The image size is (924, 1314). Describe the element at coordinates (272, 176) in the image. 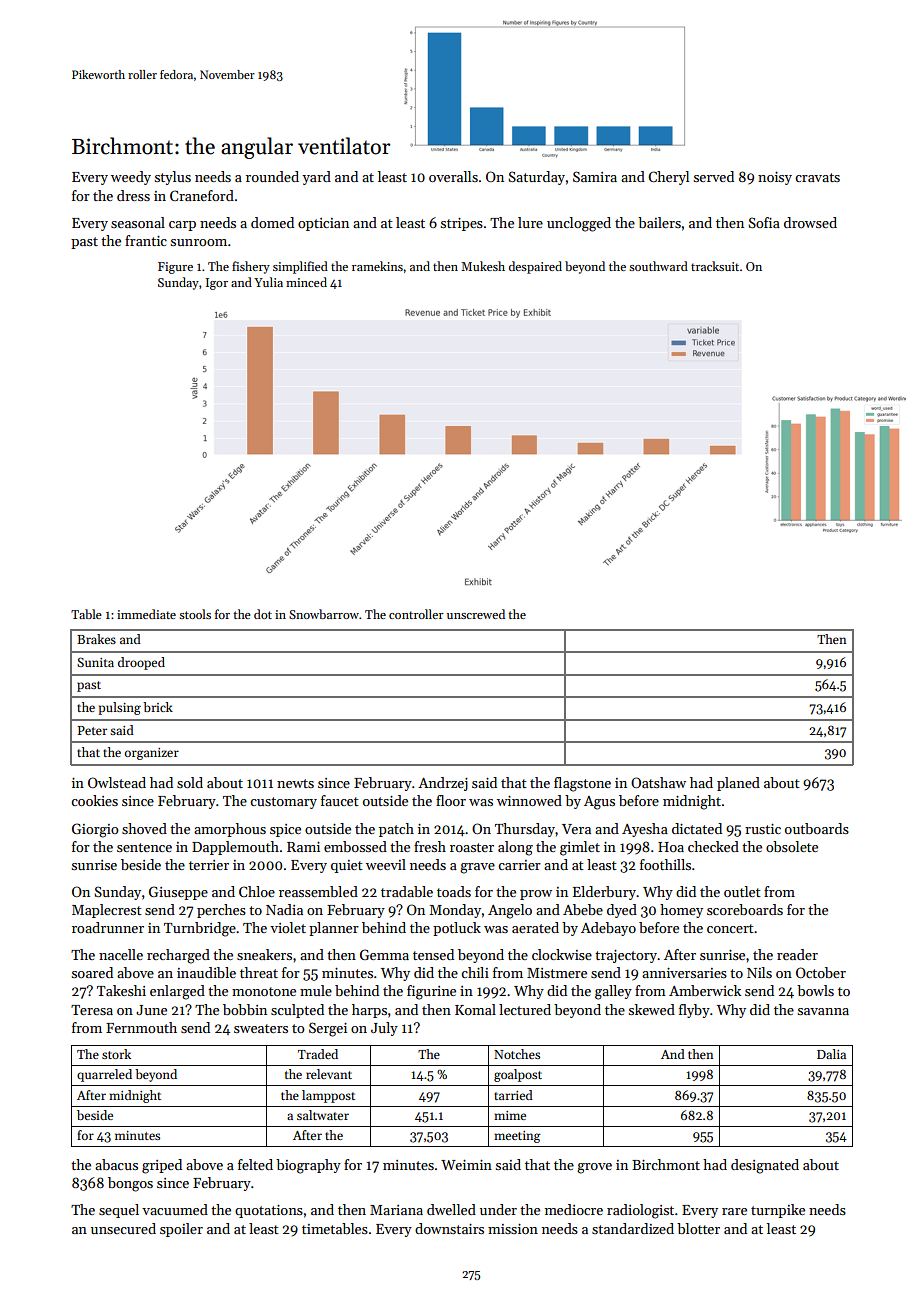

I see `rounded` at that location.
